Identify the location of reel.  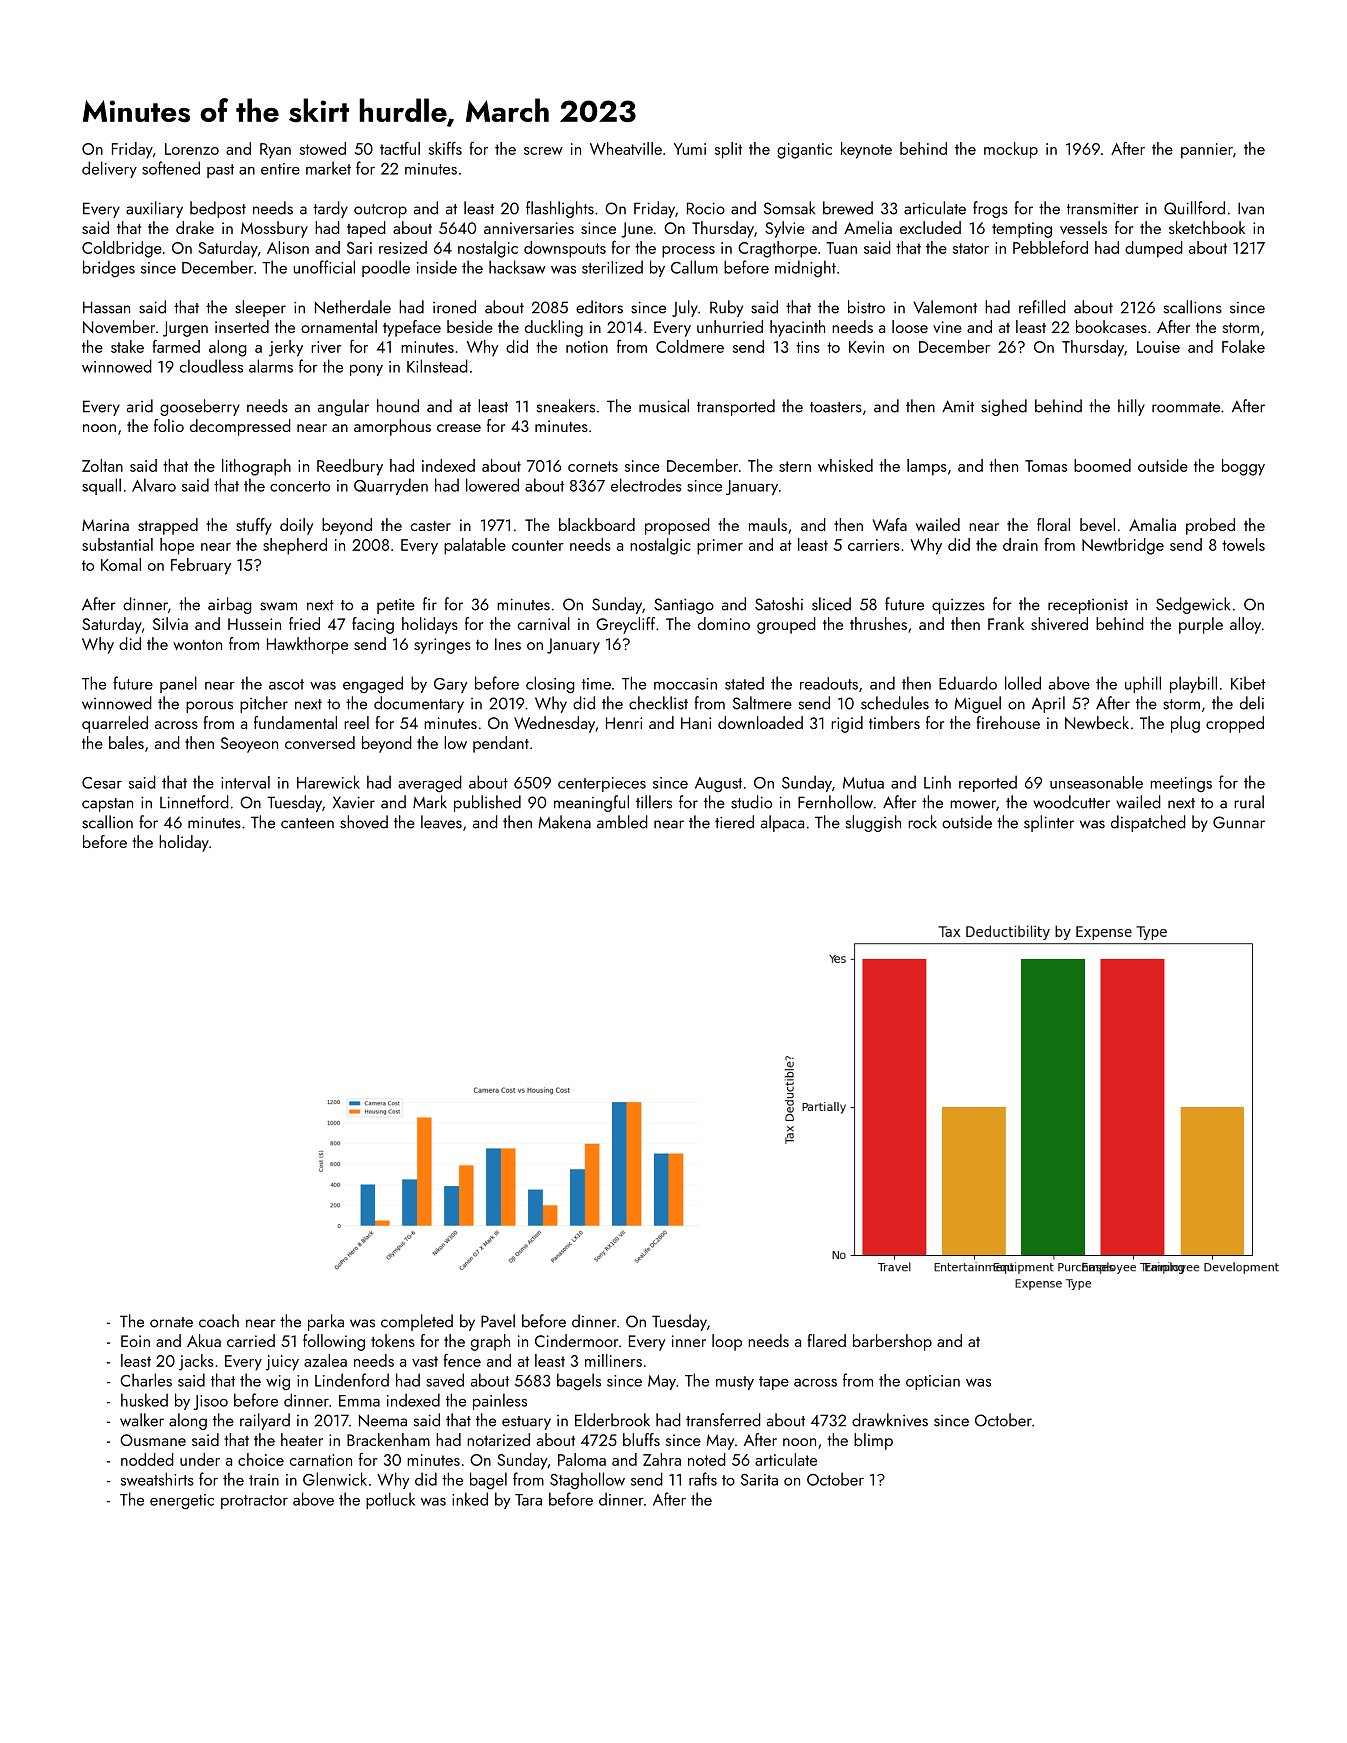
(356, 722).
